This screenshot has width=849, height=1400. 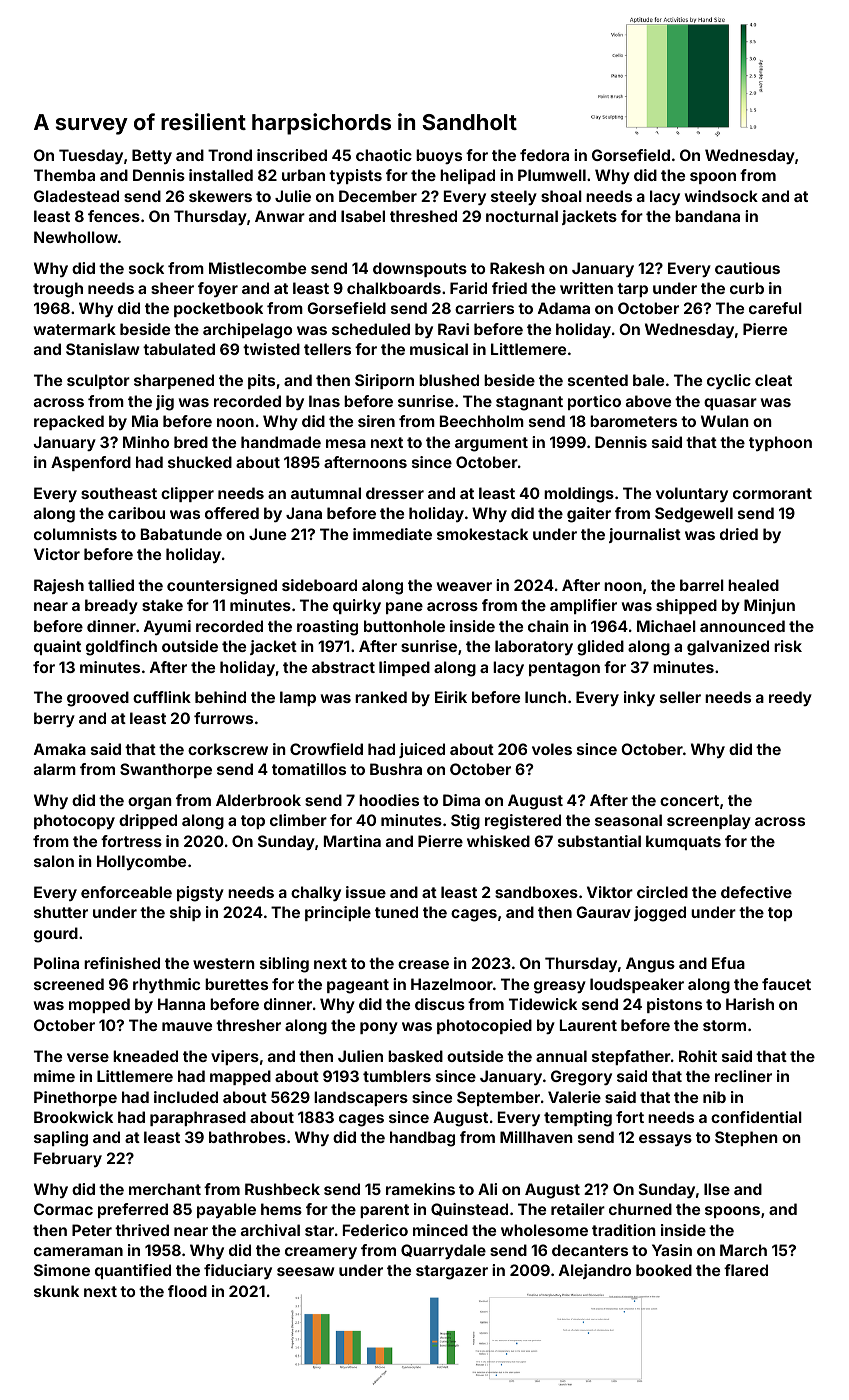 What do you see at coordinates (660, 914) in the screenshot?
I see `jogged` at bounding box center [660, 914].
